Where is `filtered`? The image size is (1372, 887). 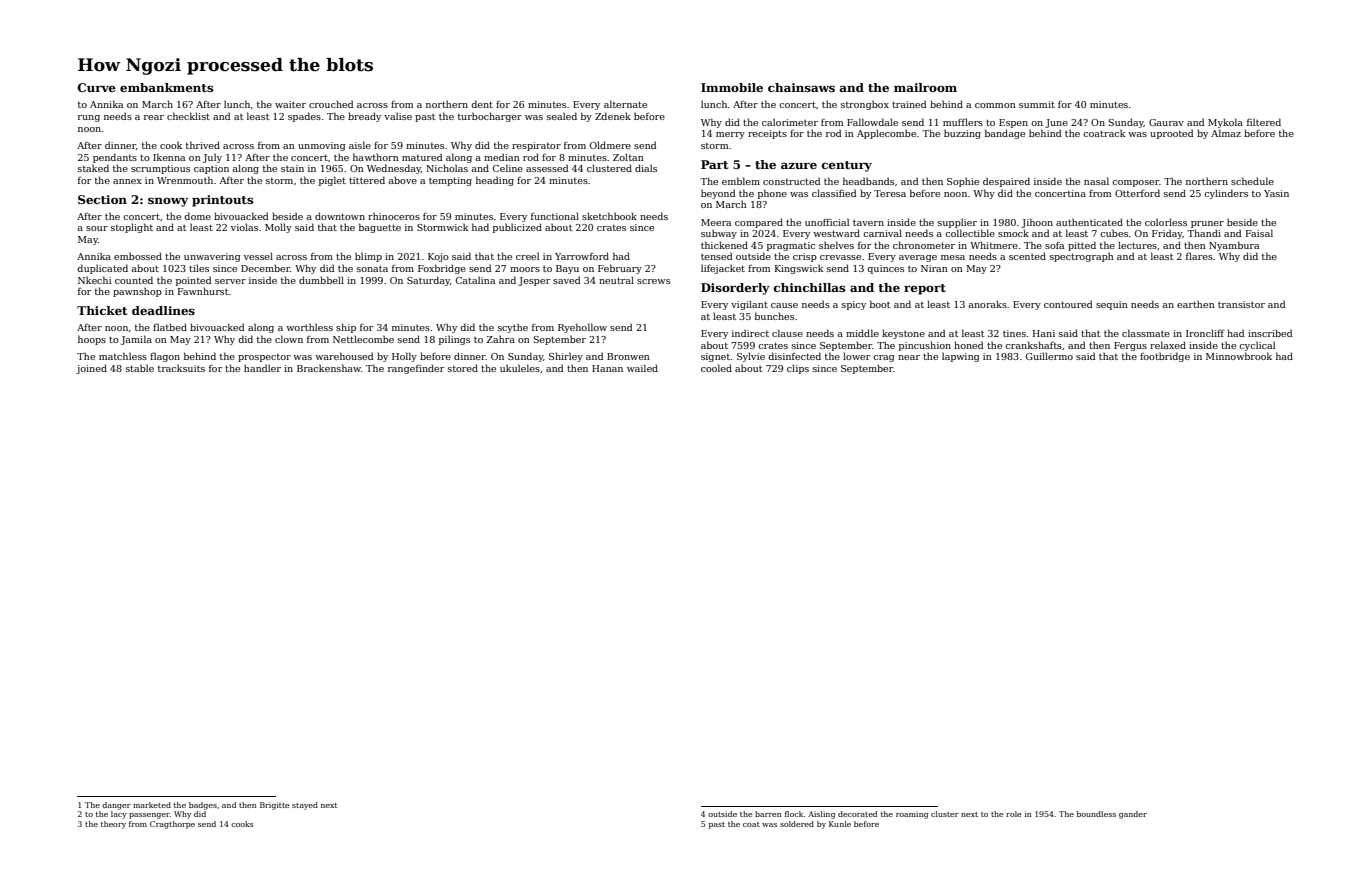 filtered is located at coordinates (1264, 122).
